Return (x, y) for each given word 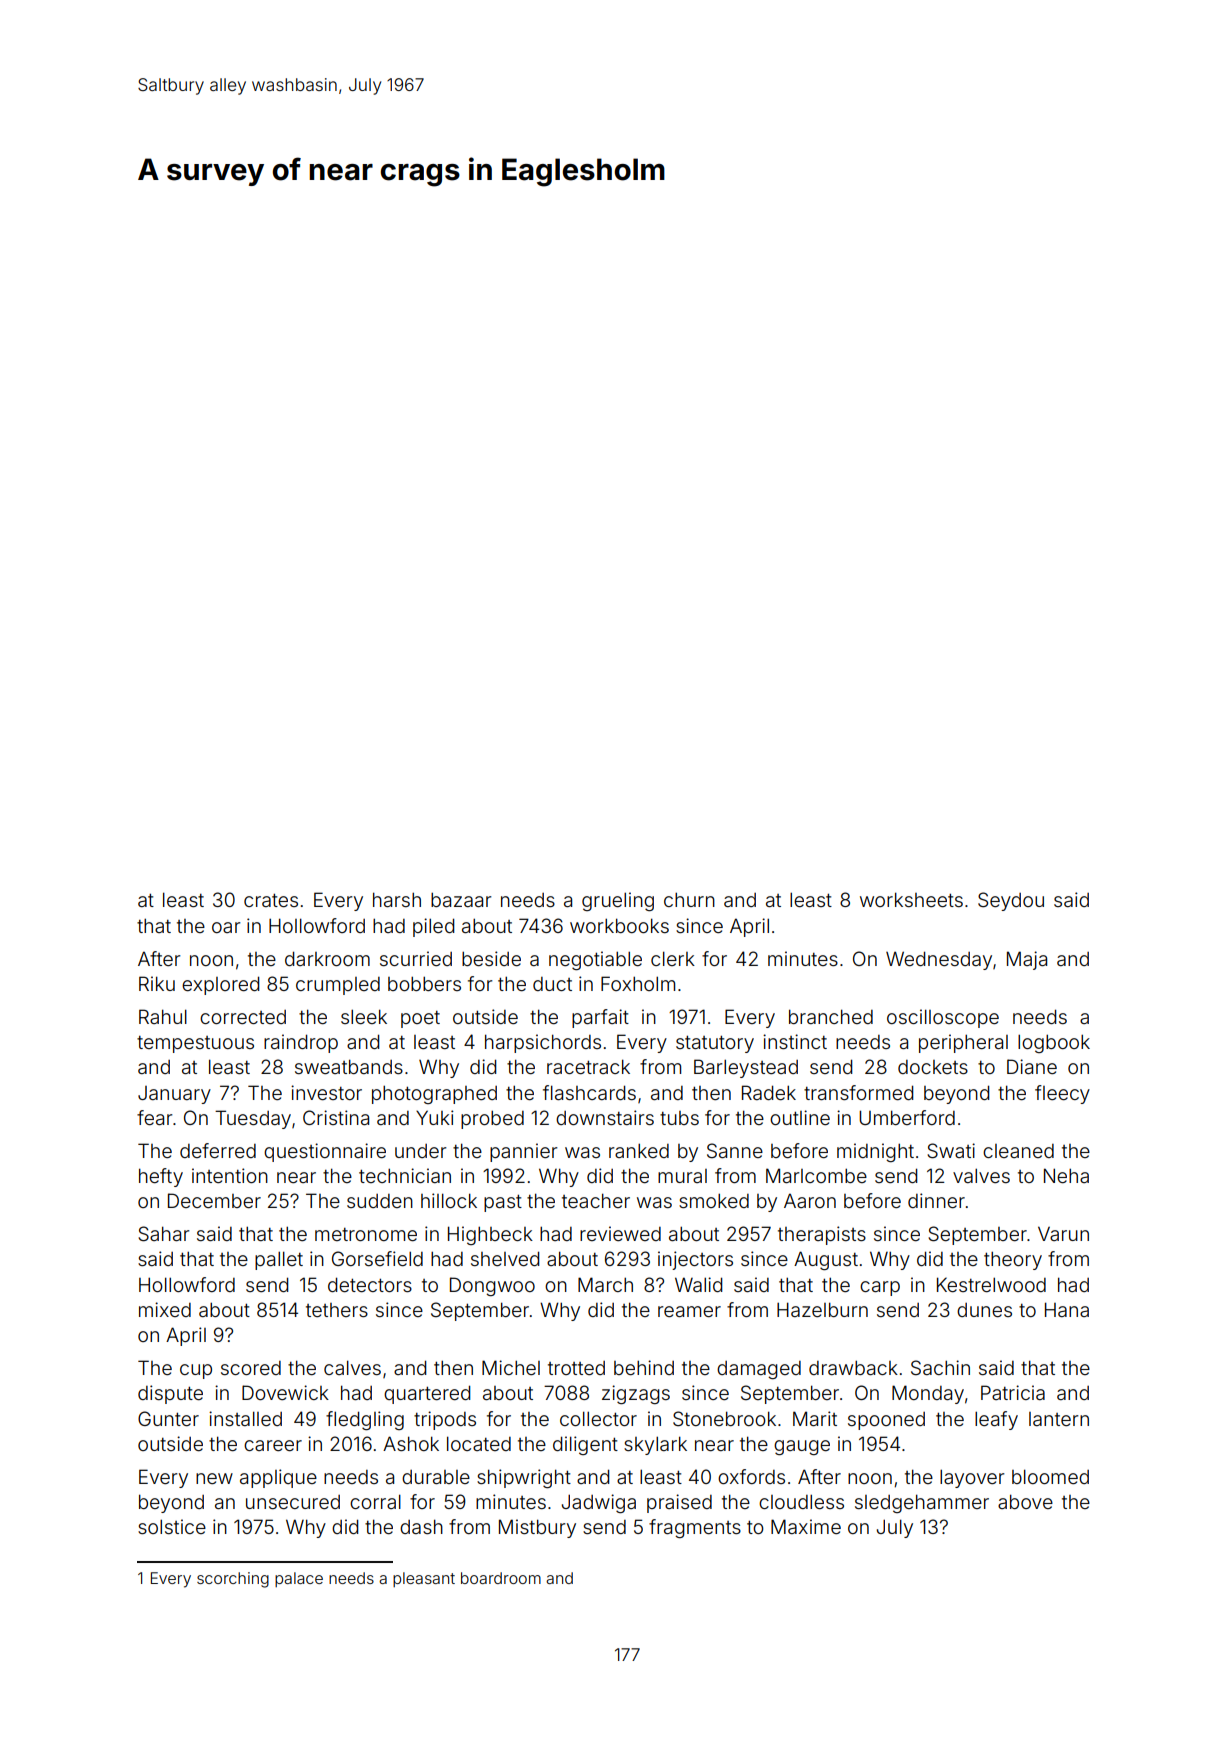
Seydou (1011, 901)
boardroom (501, 1578)
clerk (673, 958)
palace (299, 1579)
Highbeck (490, 1235)
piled (433, 927)
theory (1013, 1260)
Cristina (336, 1117)
